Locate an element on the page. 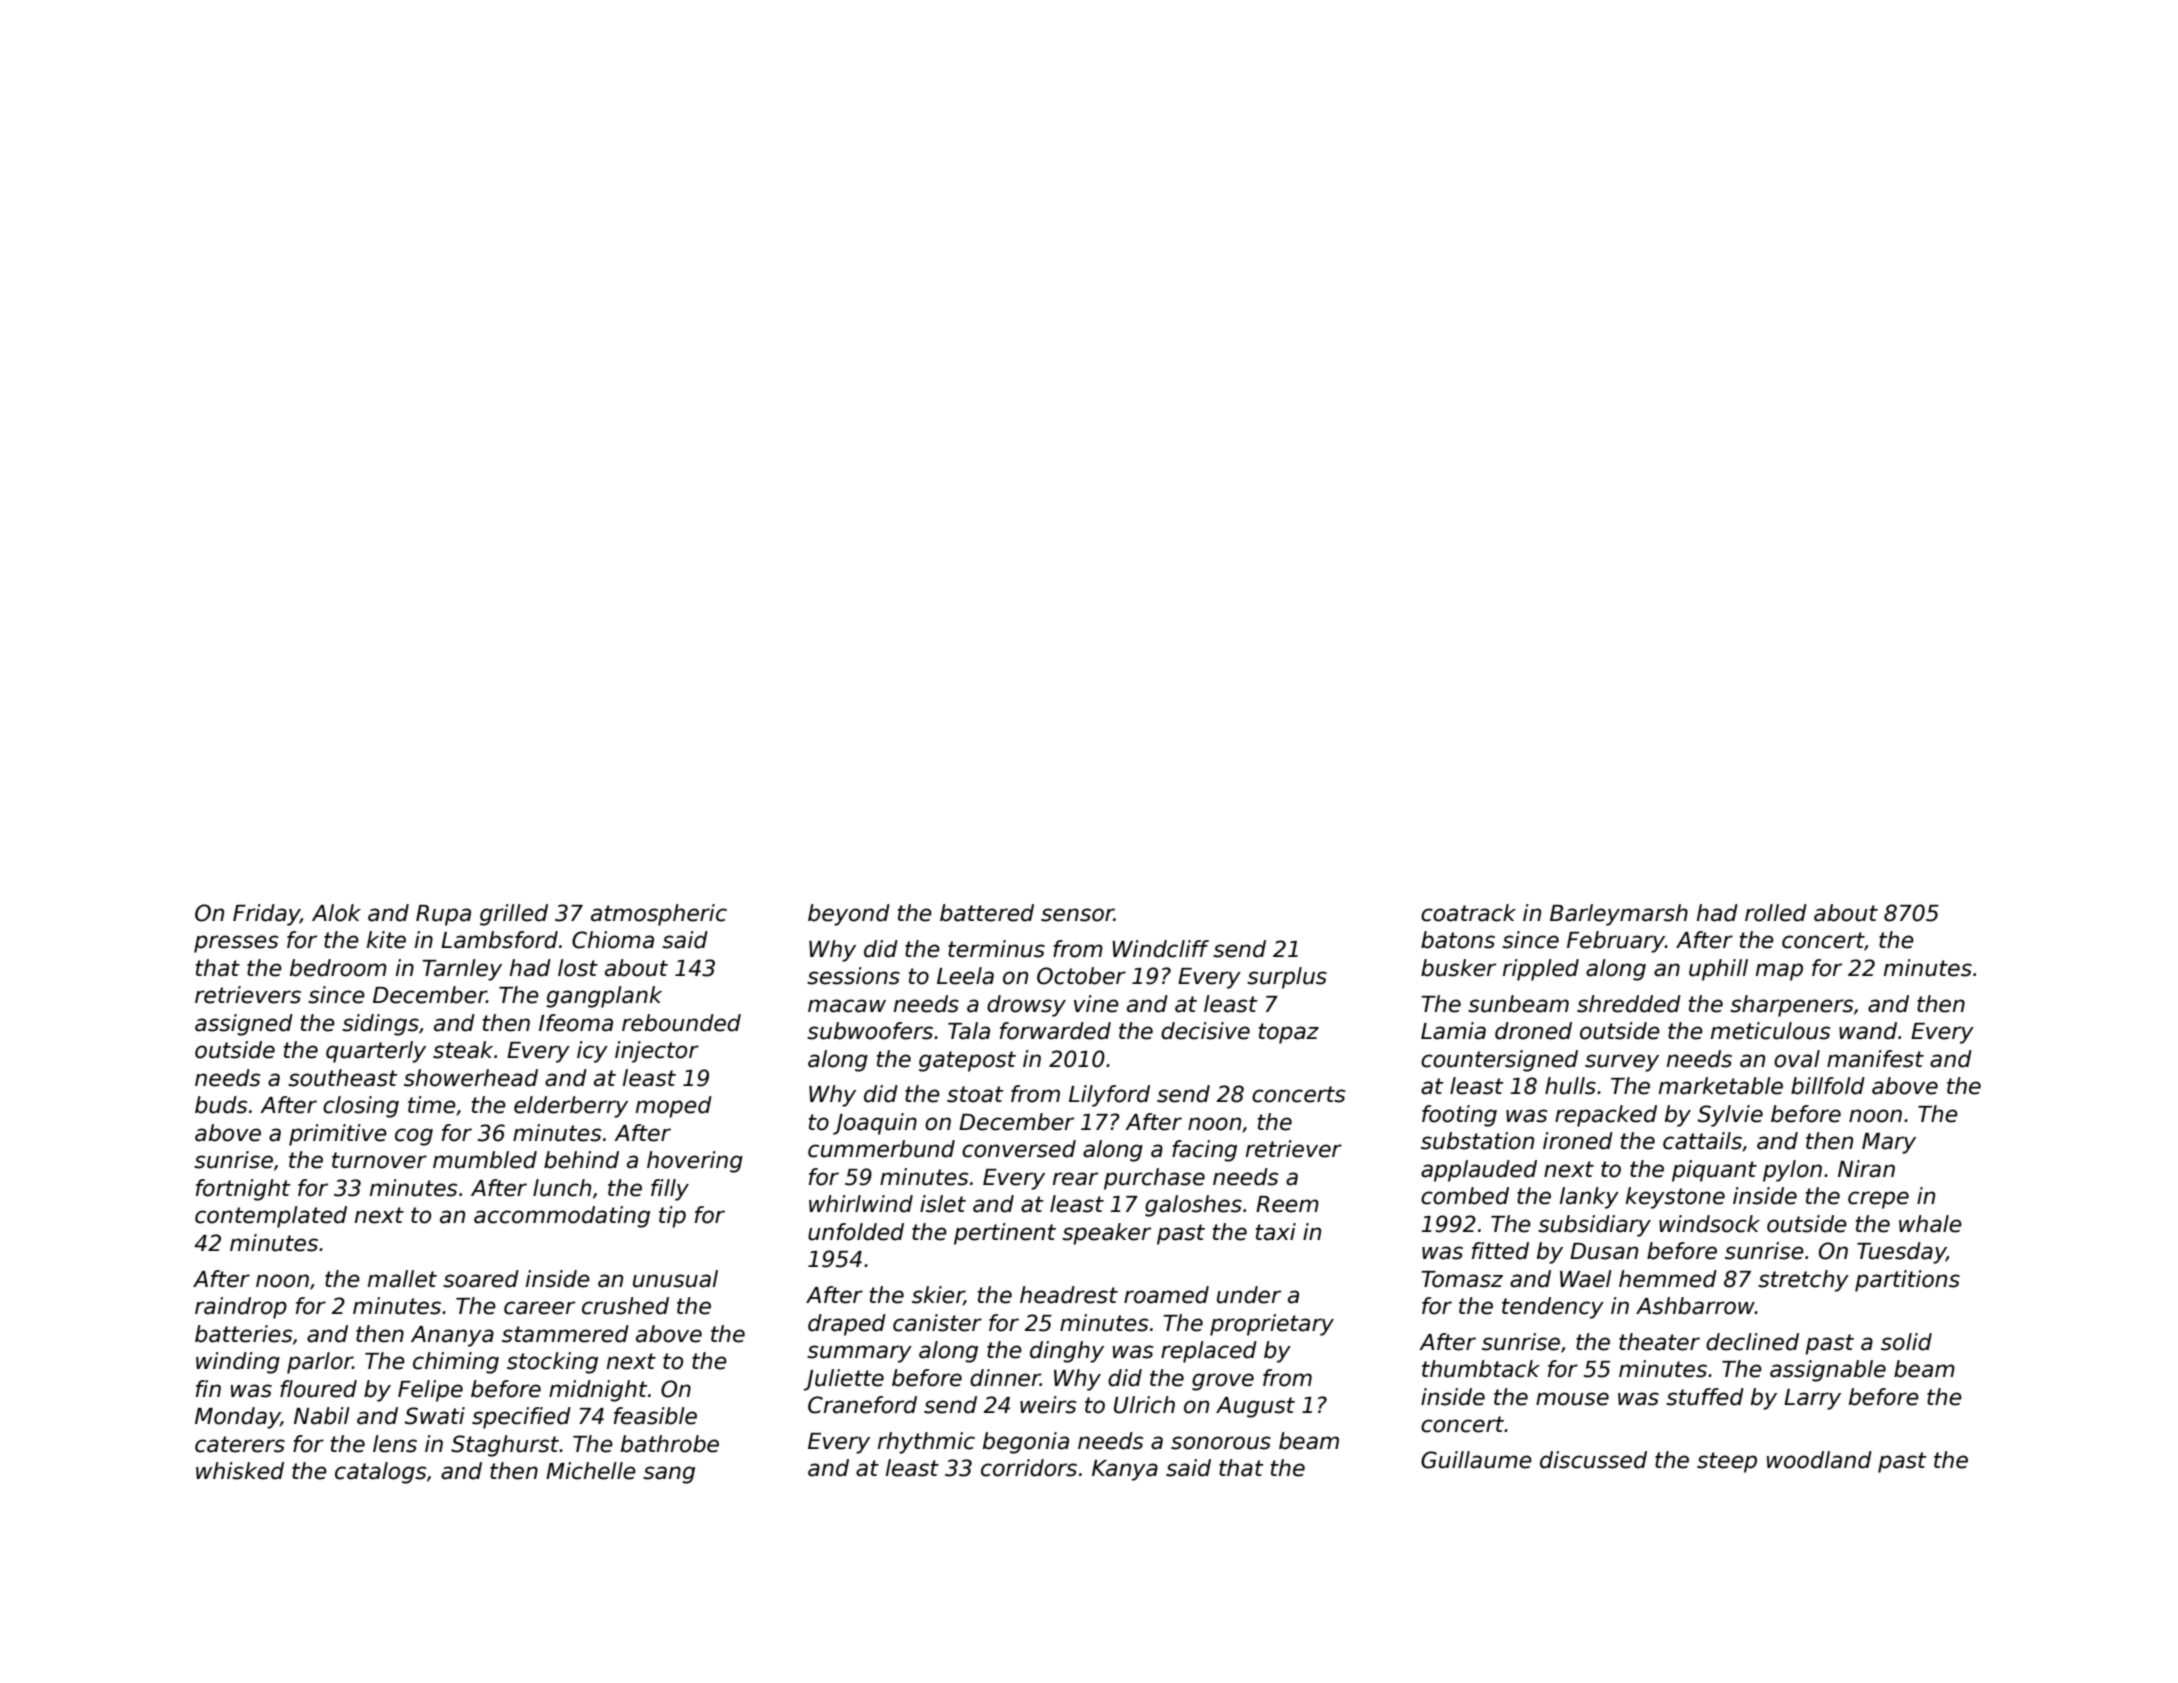 Image resolution: width=2178 pixels, height=1683 pixels. sang is located at coordinates (669, 1475).
